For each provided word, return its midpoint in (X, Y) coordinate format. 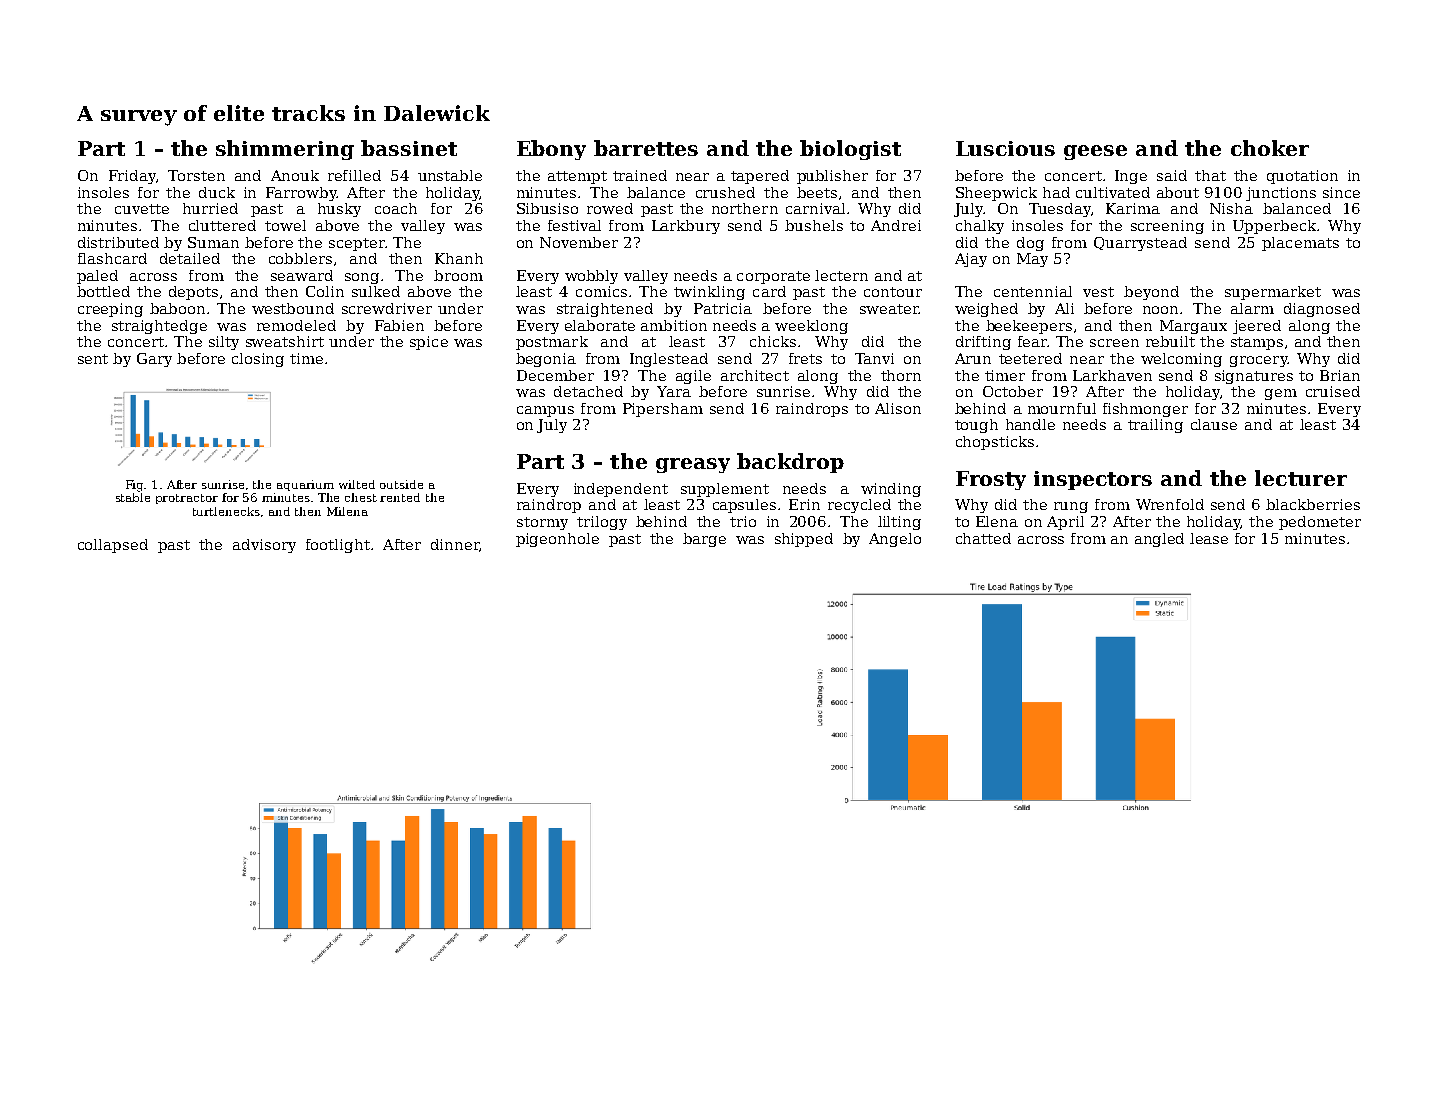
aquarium (305, 485)
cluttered (222, 225)
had (1056, 192)
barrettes (646, 148)
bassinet (409, 148)
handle (1030, 424)
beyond (1151, 293)
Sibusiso (547, 208)
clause (1214, 424)
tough (976, 426)
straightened (605, 310)
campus (545, 411)
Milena (347, 511)
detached (588, 391)
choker (1270, 148)
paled (97, 277)
